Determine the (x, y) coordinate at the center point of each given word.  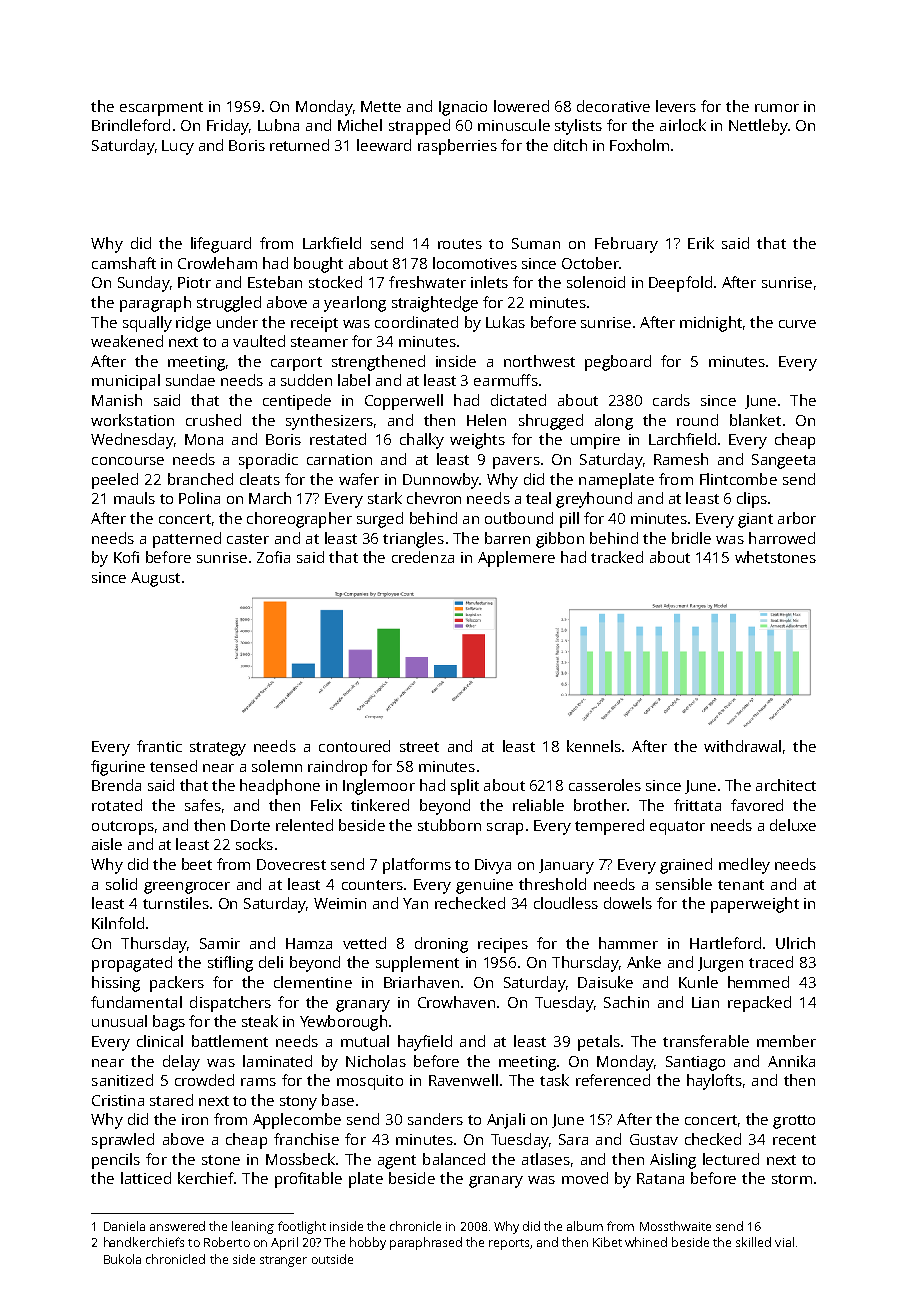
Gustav (654, 1139)
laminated (277, 1061)
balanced (454, 1159)
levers (676, 106)
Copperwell (404, 402)
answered (177, 1226)
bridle (691, 538)
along (614, 422)
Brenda (116, 785)
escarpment (161, 109)
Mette (381, 106)
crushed (213, 420)
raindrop (337, 768)
